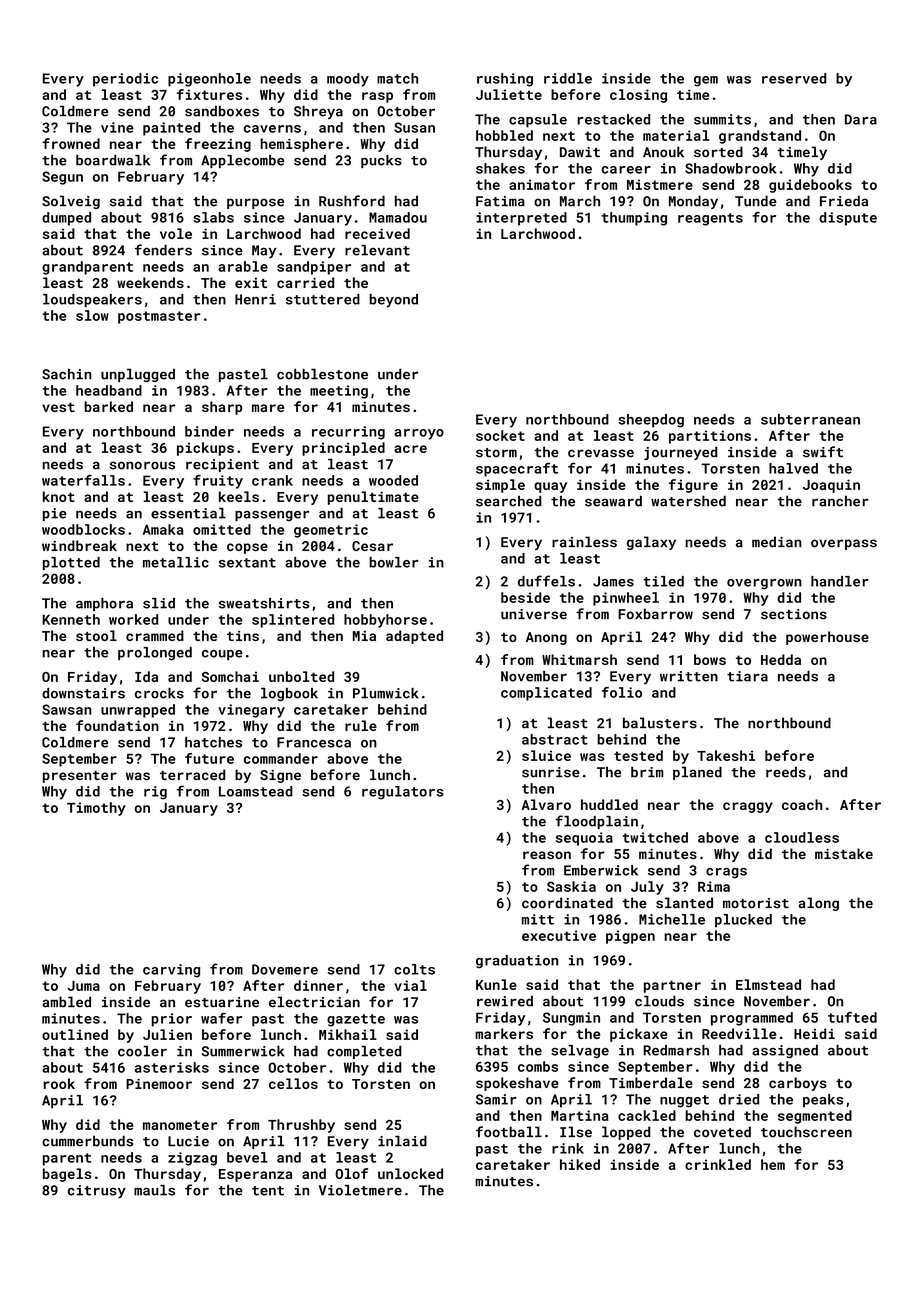 The image size is (924, 1308). Describe the element at coordinates (117, 725) in the page. I see `foundation` at that location.
